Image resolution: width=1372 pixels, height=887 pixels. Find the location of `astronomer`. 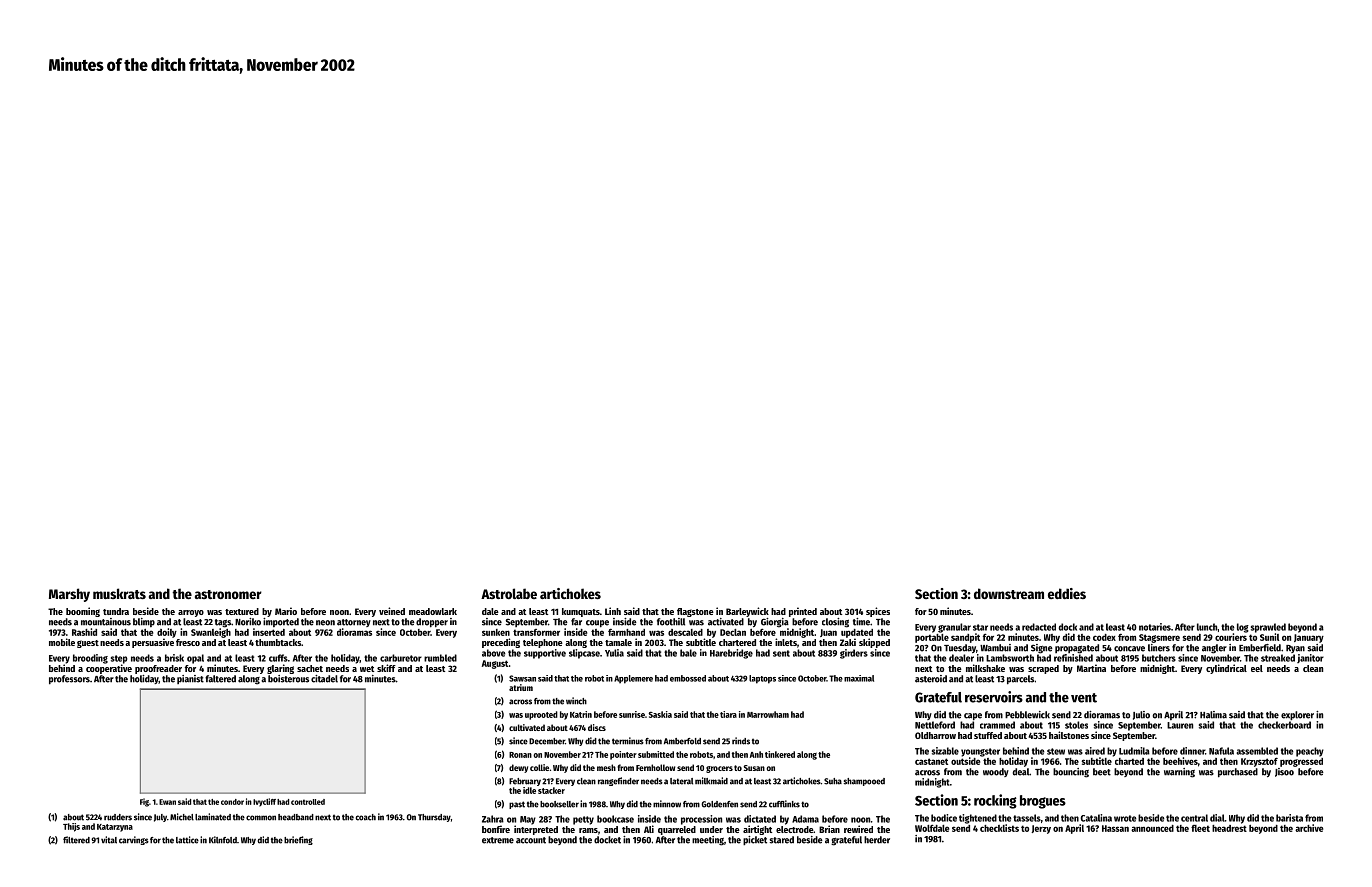

astronomer is located at coordinates (228, 594).
